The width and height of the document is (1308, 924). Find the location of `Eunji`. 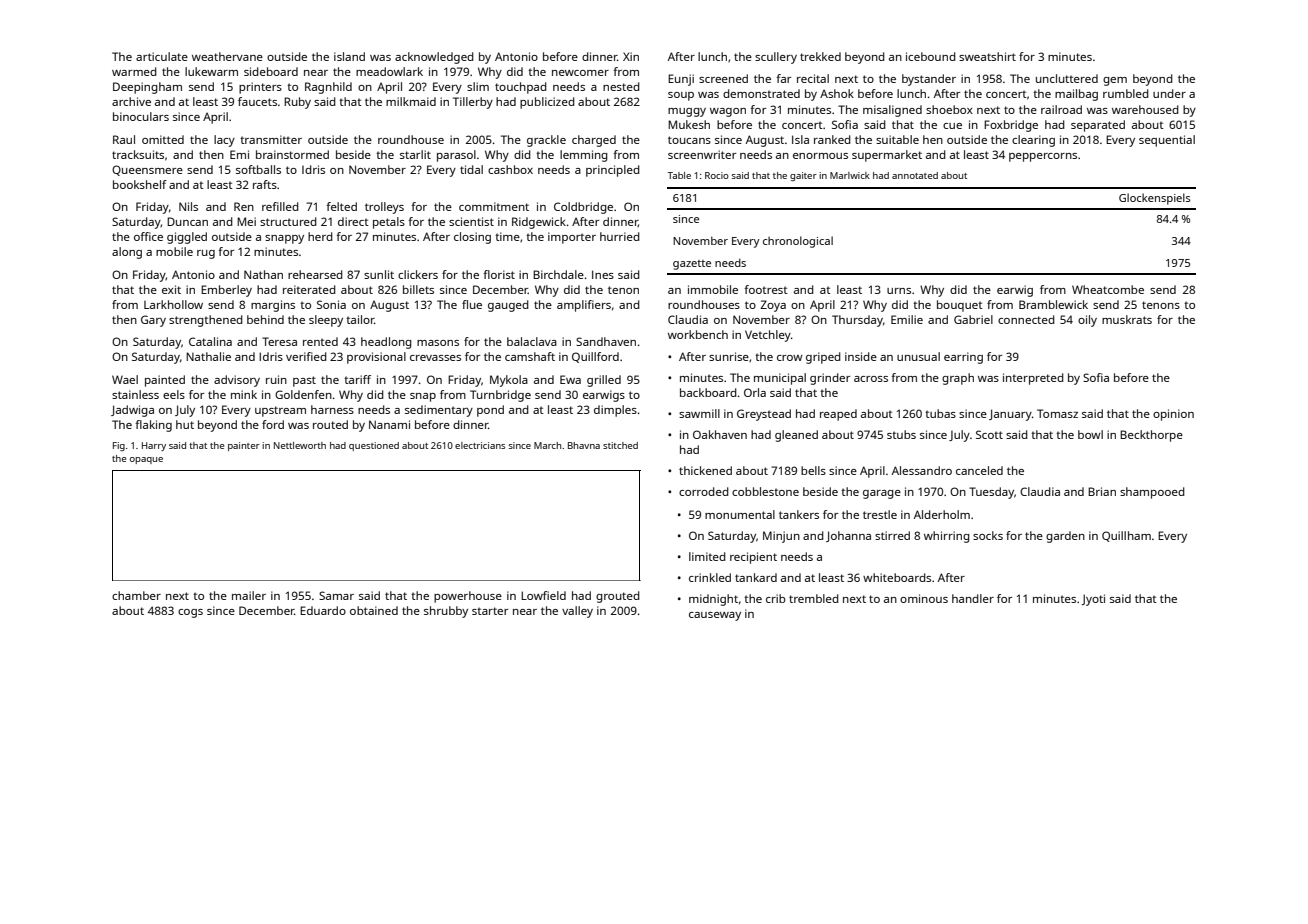

Eunji is located at coordinates (681, 80).
